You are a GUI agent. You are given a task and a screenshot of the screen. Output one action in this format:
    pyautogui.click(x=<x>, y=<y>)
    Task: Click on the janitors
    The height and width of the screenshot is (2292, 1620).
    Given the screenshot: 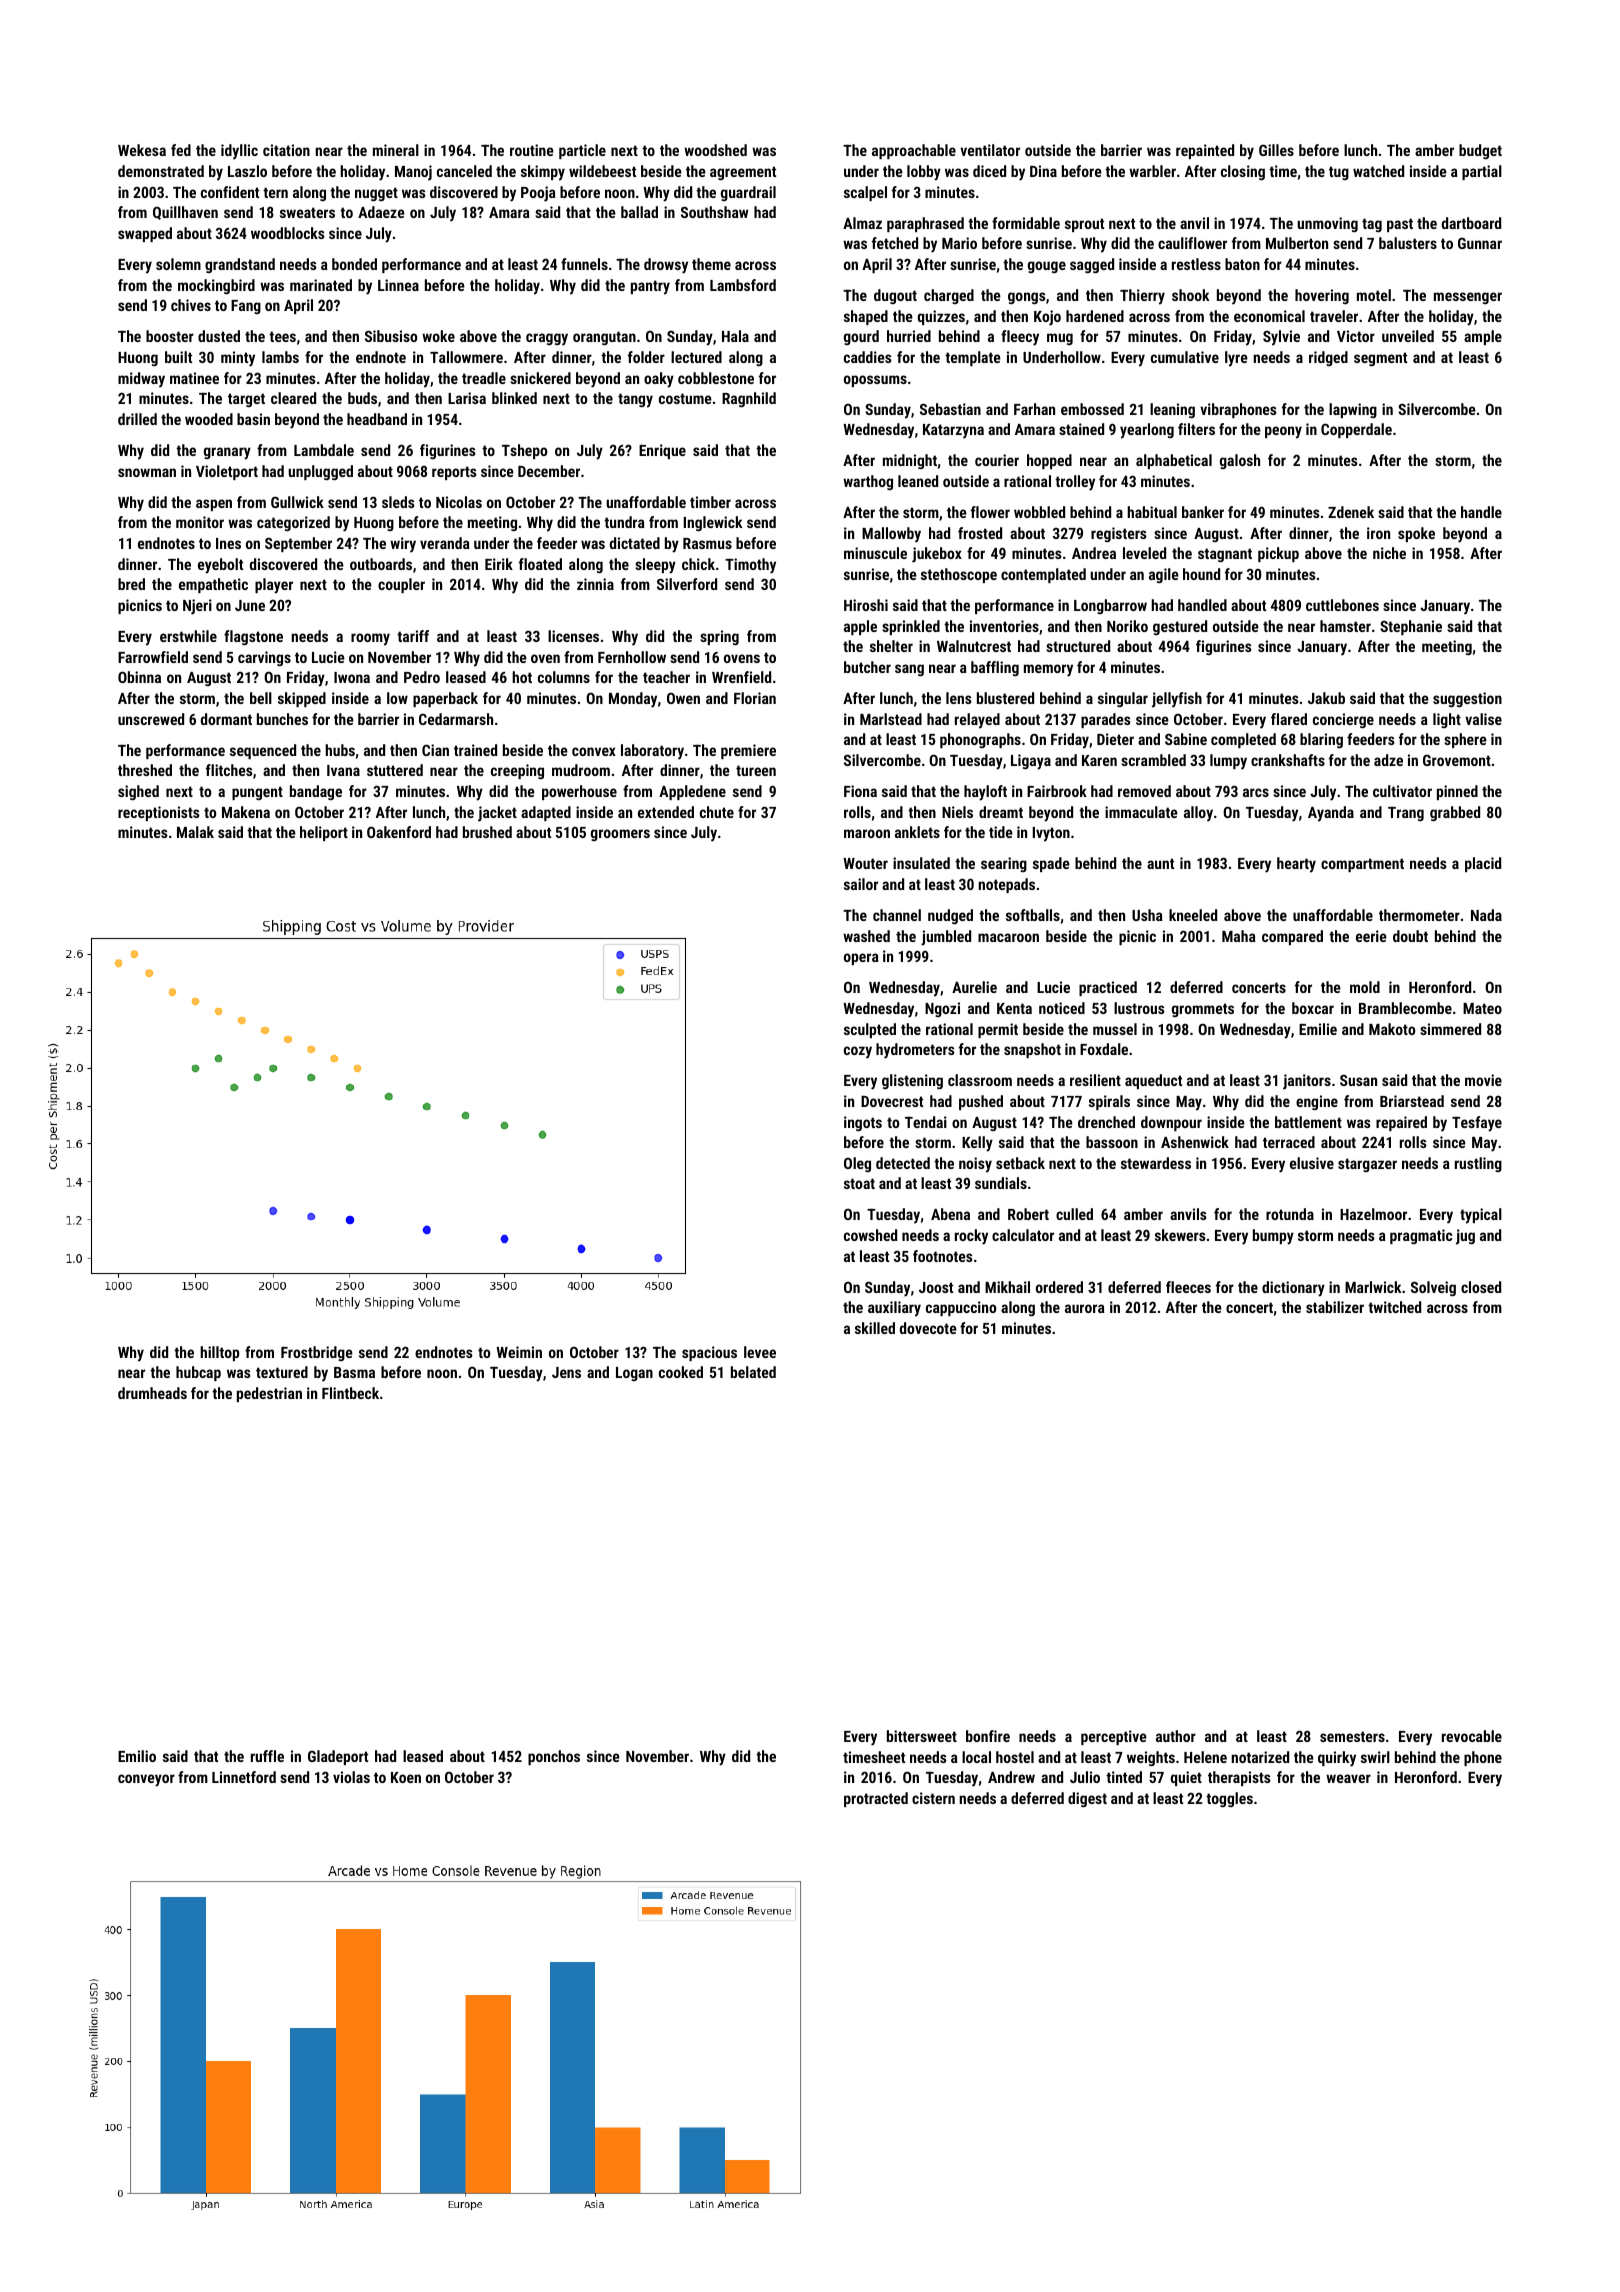 What is the action you would take?
    pyautogui.click(x=1307, y=1082)
